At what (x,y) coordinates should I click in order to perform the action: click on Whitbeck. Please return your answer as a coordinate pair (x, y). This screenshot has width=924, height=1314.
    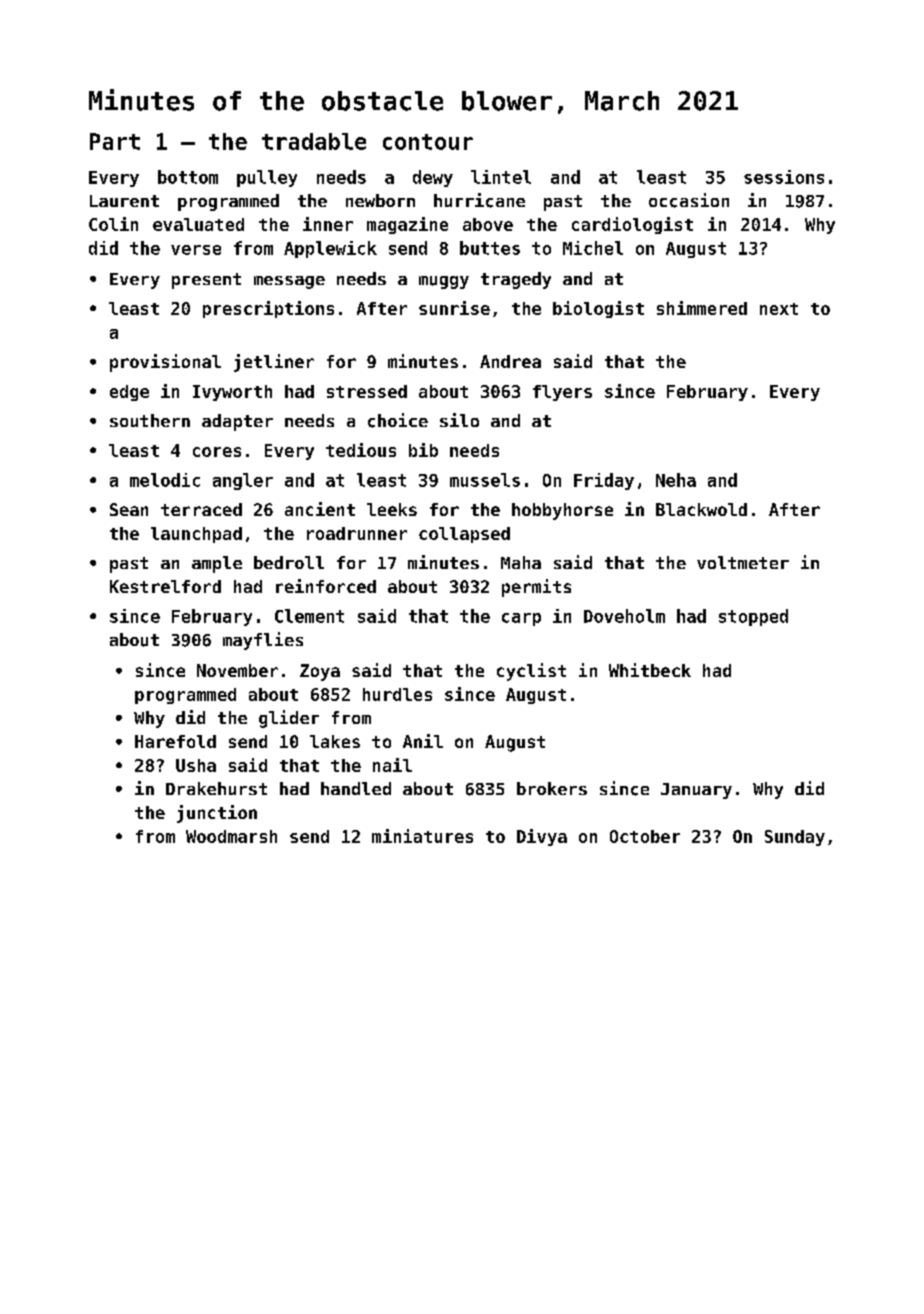
    Looking at the image, I should click on (650, 670).
